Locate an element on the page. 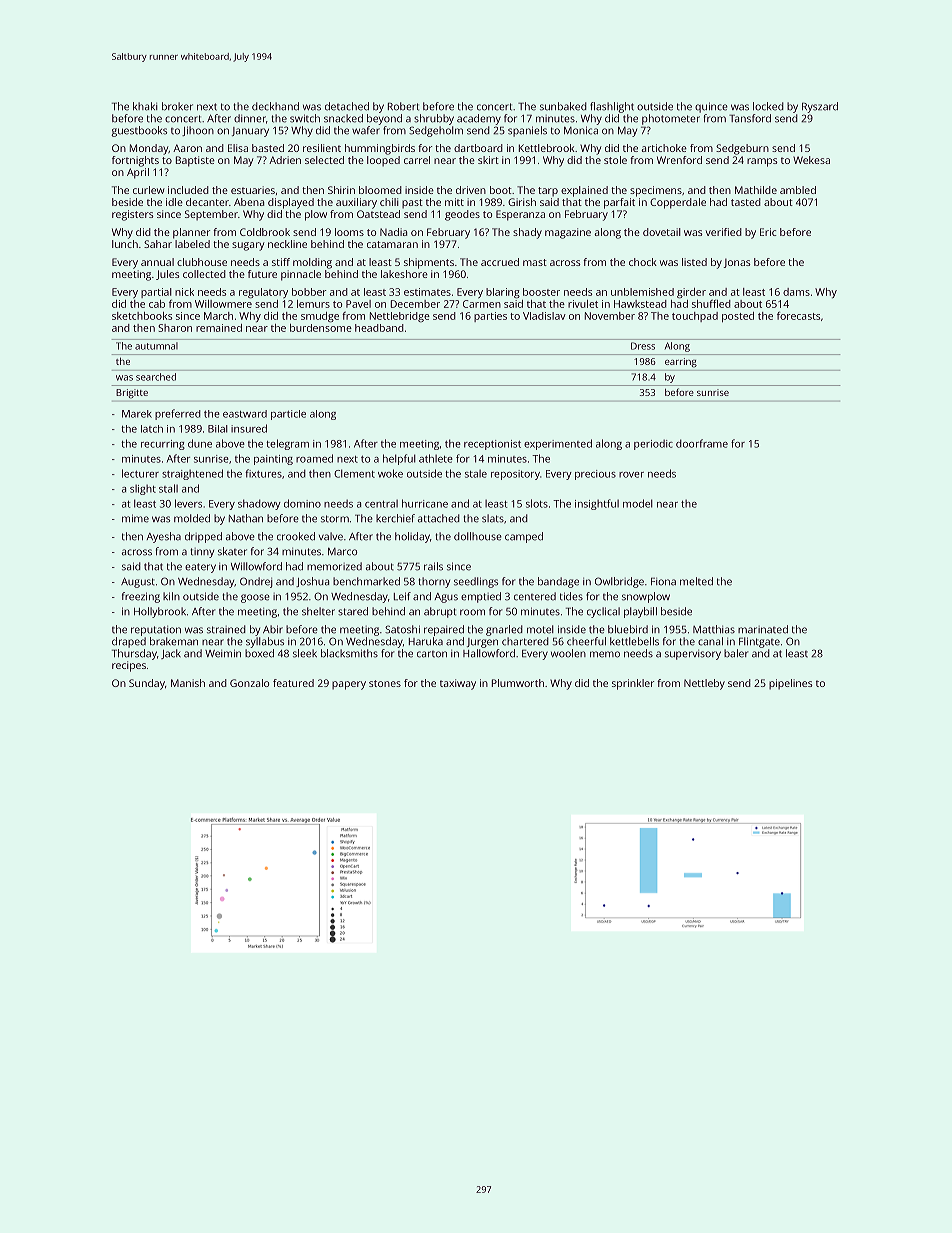 The width and height of the image is (952, 1233). shadowy is located at coordinates (259, 504).
